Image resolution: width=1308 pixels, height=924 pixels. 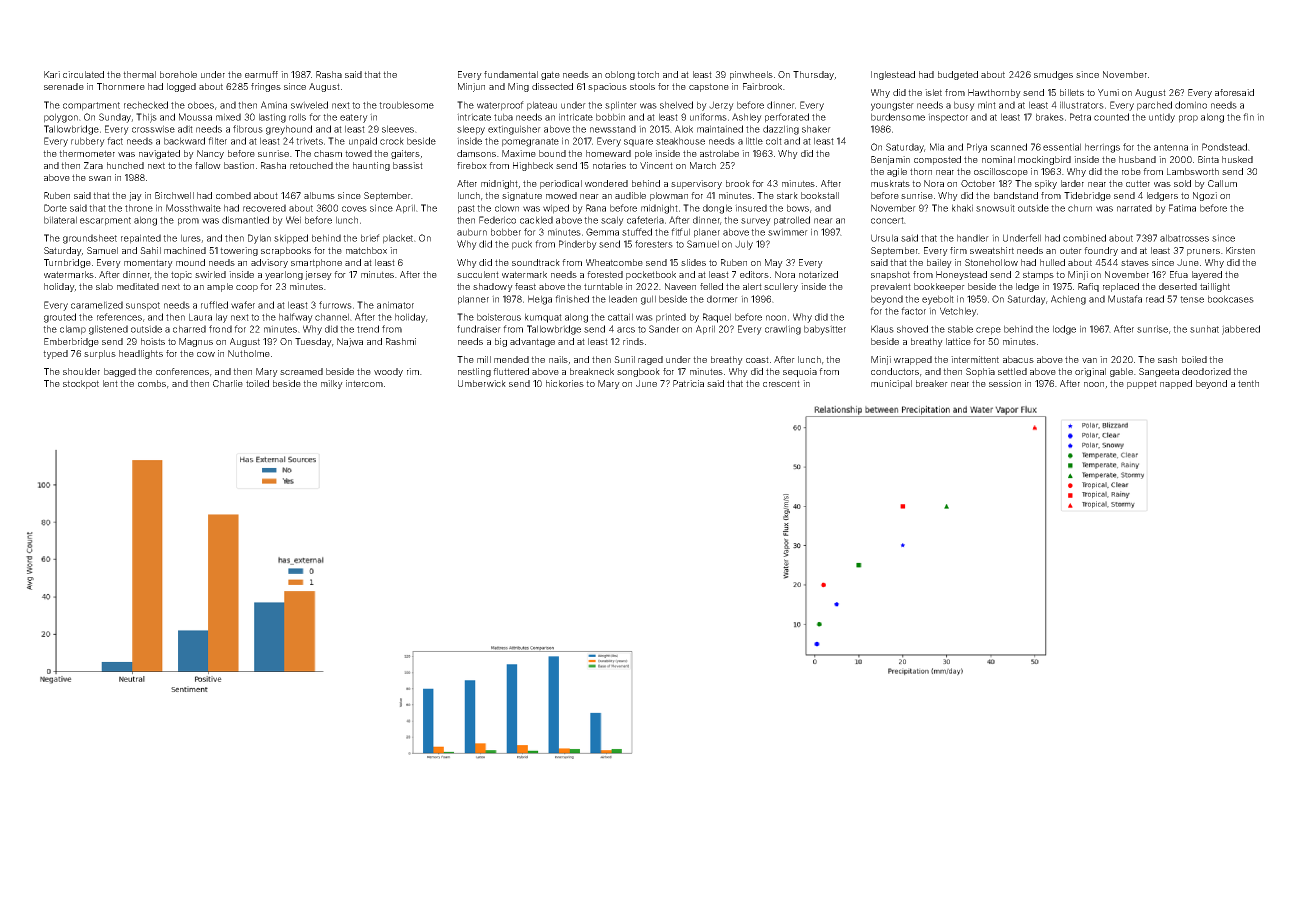 I want to click on coast, so click(x=757, y=359).
